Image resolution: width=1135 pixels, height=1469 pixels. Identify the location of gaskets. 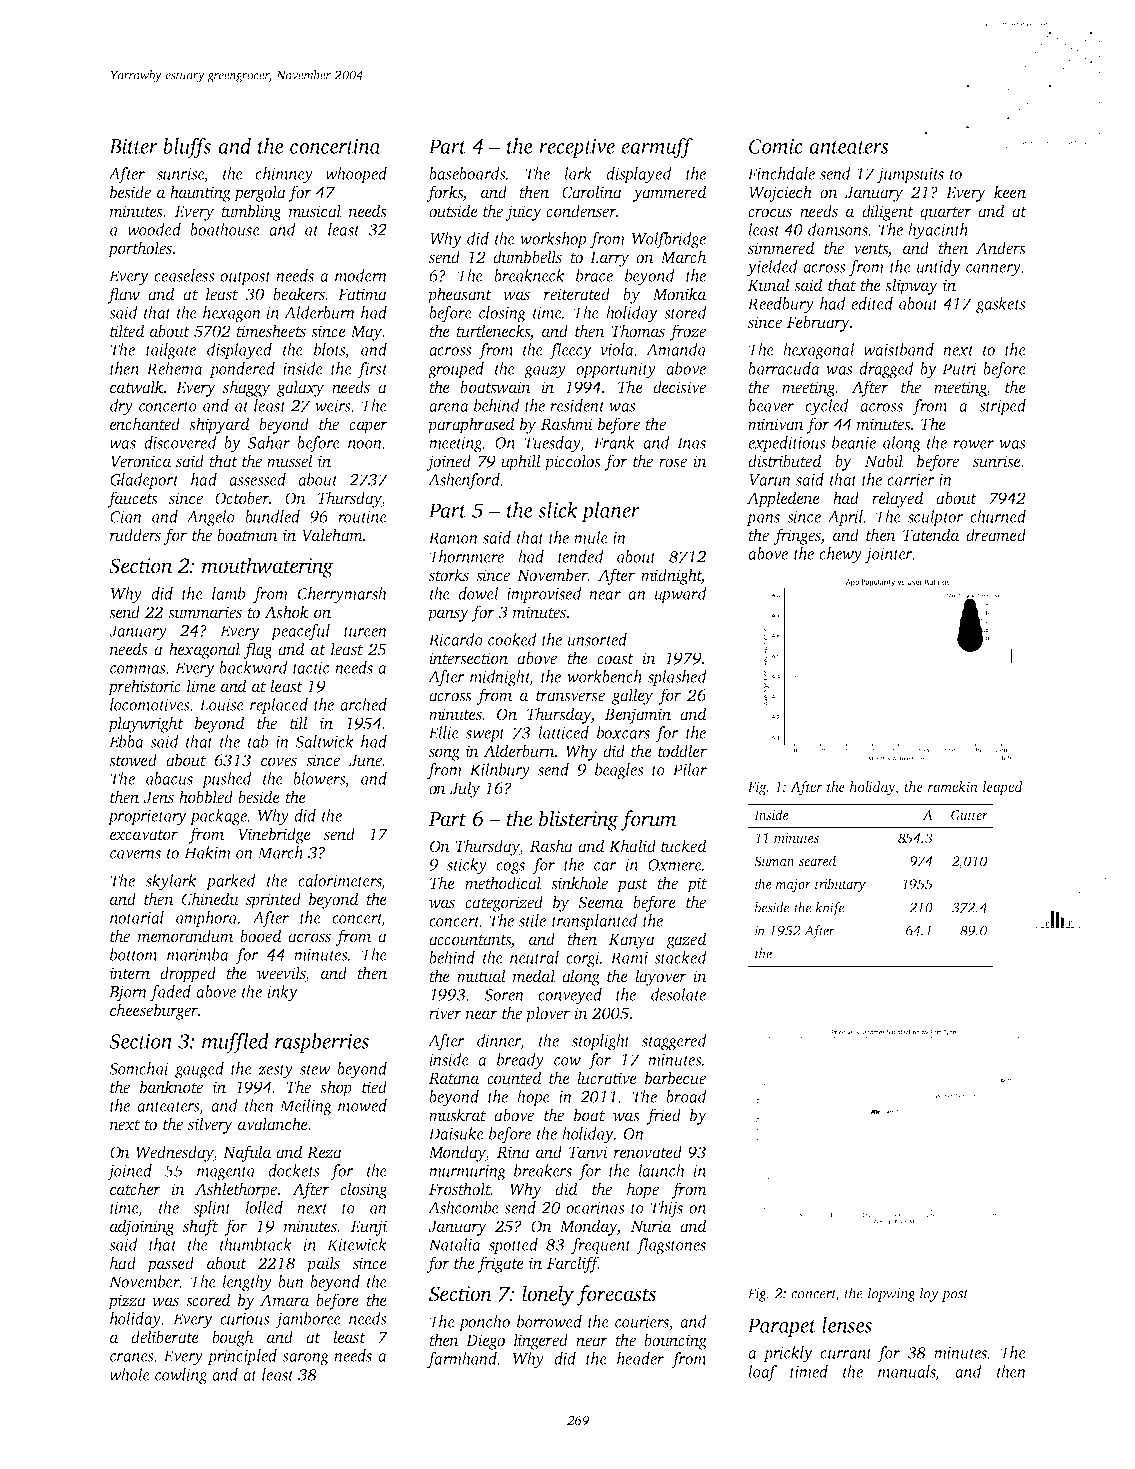
(1001, 305).
